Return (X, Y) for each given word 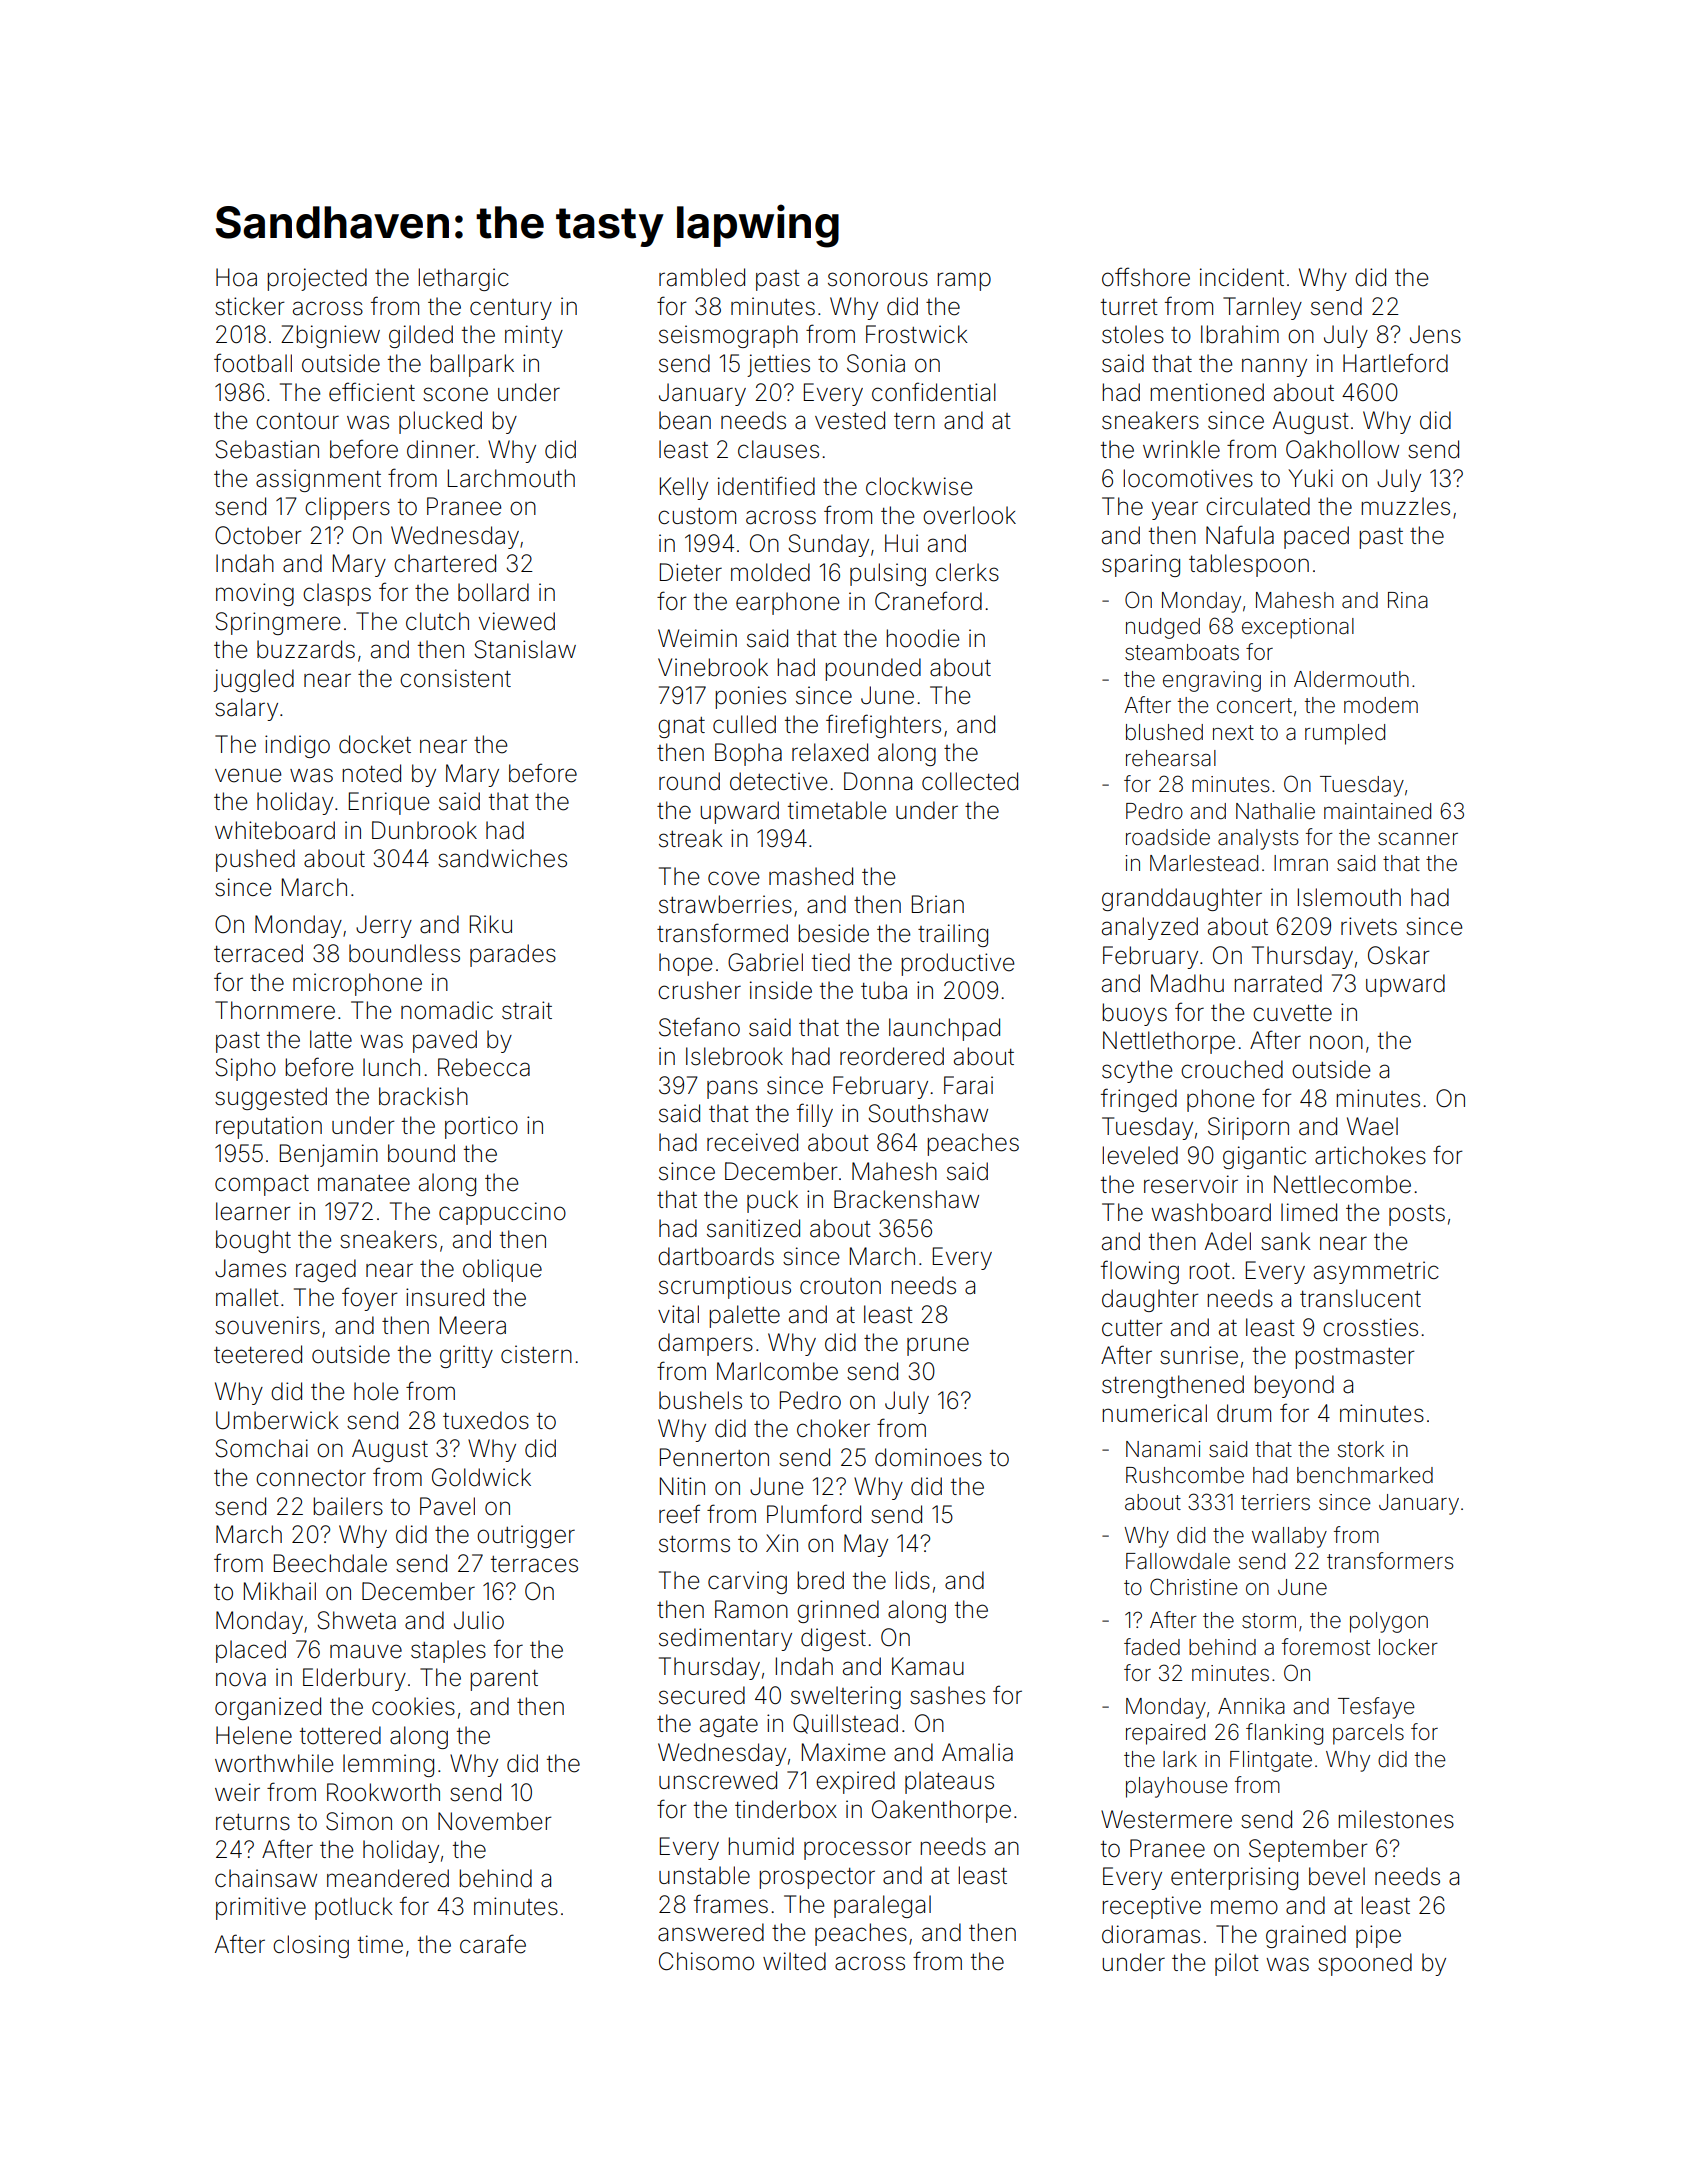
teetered (258, 1354)
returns (253, 1822)
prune (938, 1346)
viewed (517, 621)
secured (702, 1695)
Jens (1435, 334)
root (1209, 1271)
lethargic (463, 279)
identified (766, 486)
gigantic (1264, 1157)
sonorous (878, 279)
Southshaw (928, 1113)
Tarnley (1262, 308)
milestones (1396, 1819)
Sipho (245, 1069)
